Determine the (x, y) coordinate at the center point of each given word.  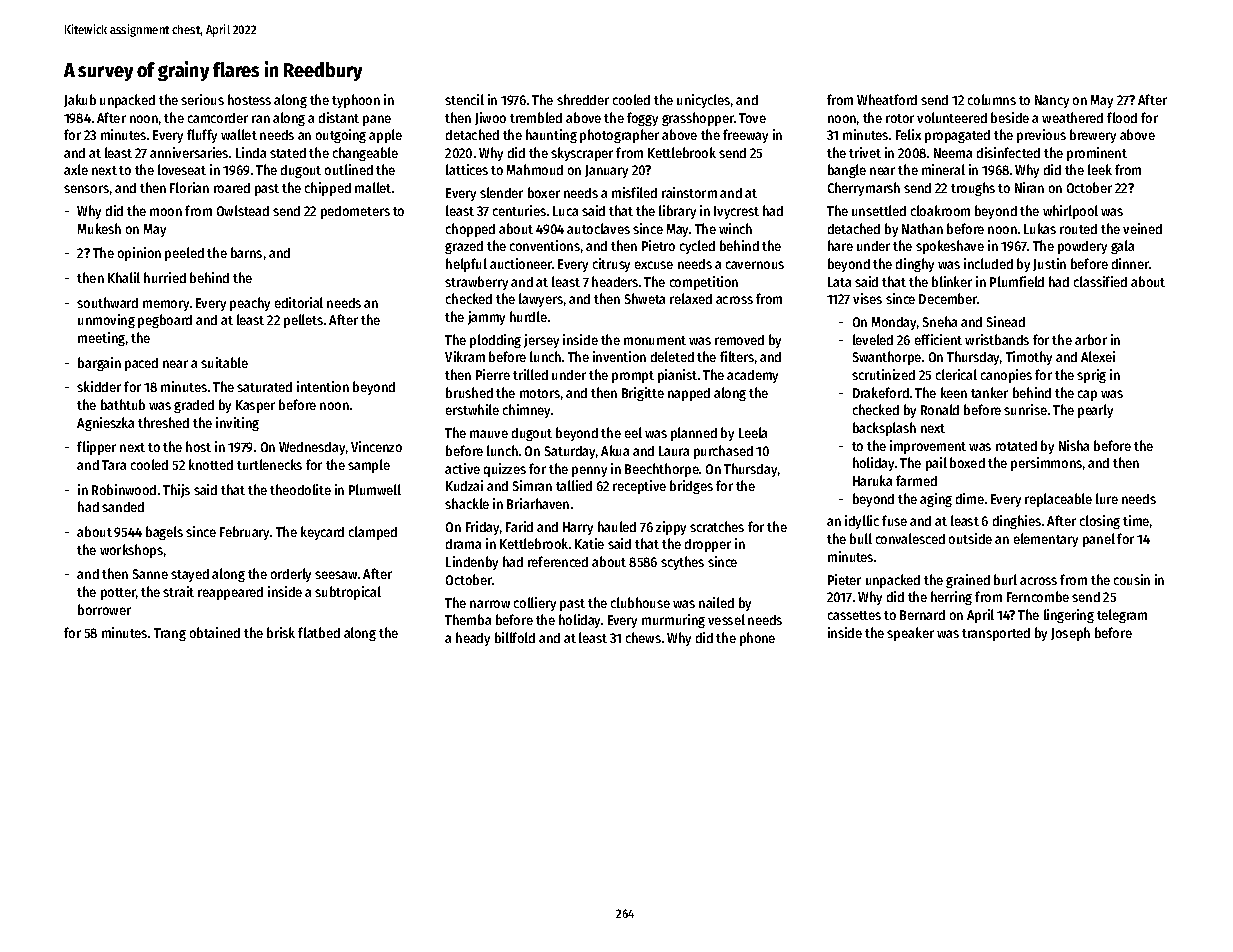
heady (473, 639)
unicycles (703, 101)
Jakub (80, 100)
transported (996, 634)
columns (992, 99)
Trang (170, 634)
